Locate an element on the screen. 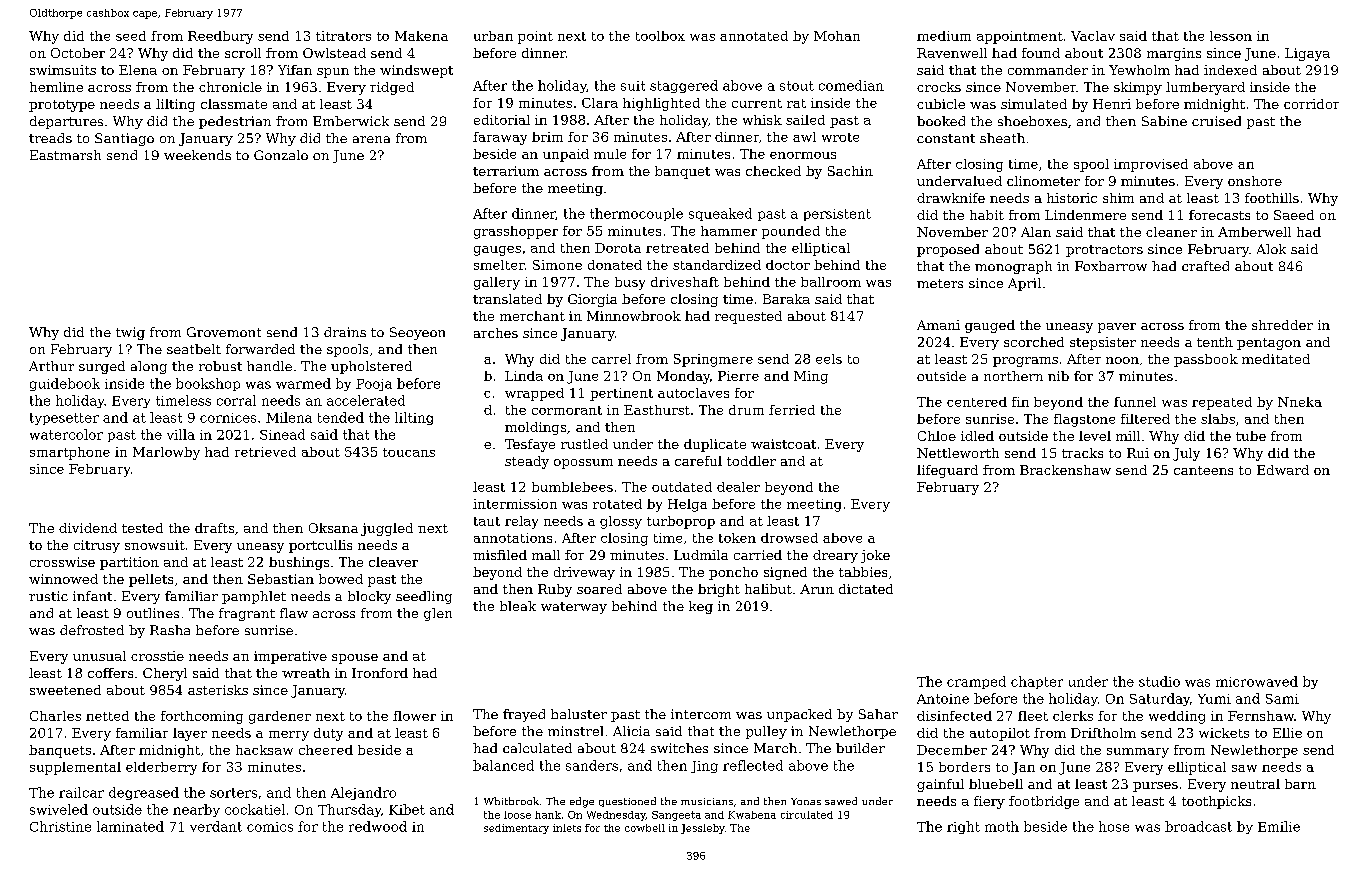 The image size is (1372, 887). baluster is located at coordinates (579, 714).
